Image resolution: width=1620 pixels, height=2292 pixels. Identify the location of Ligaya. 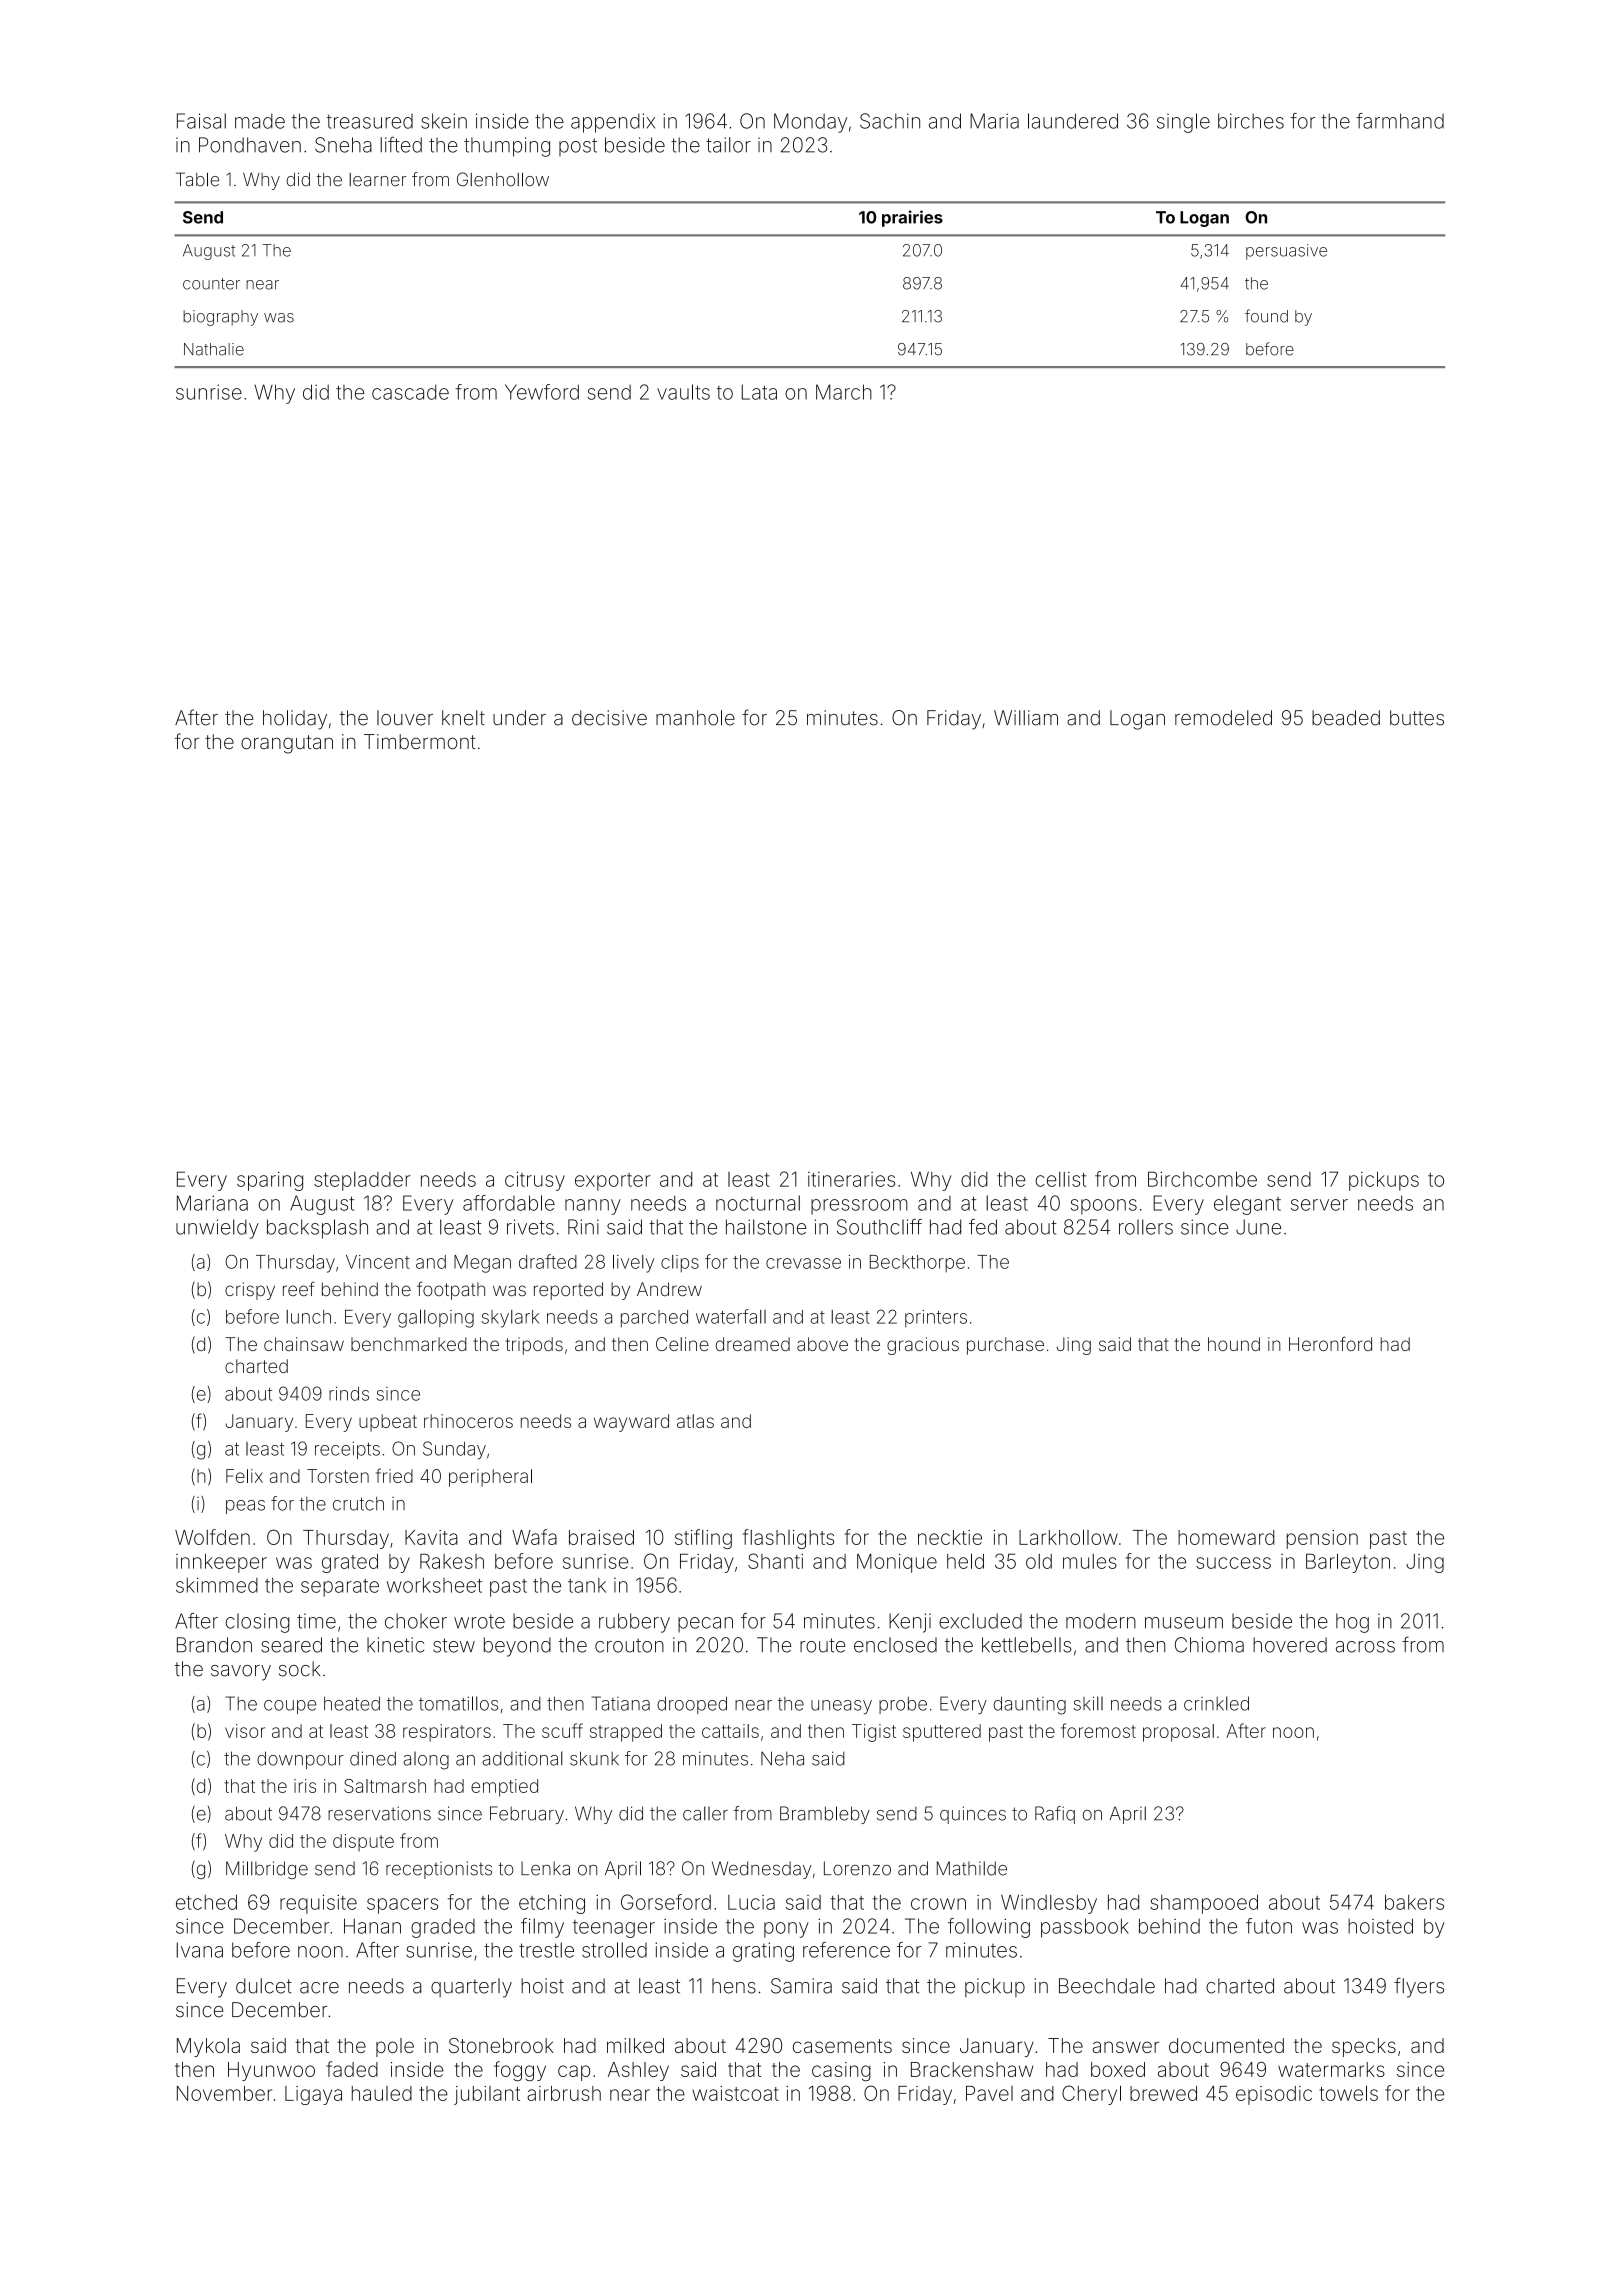
(313, 2095).
